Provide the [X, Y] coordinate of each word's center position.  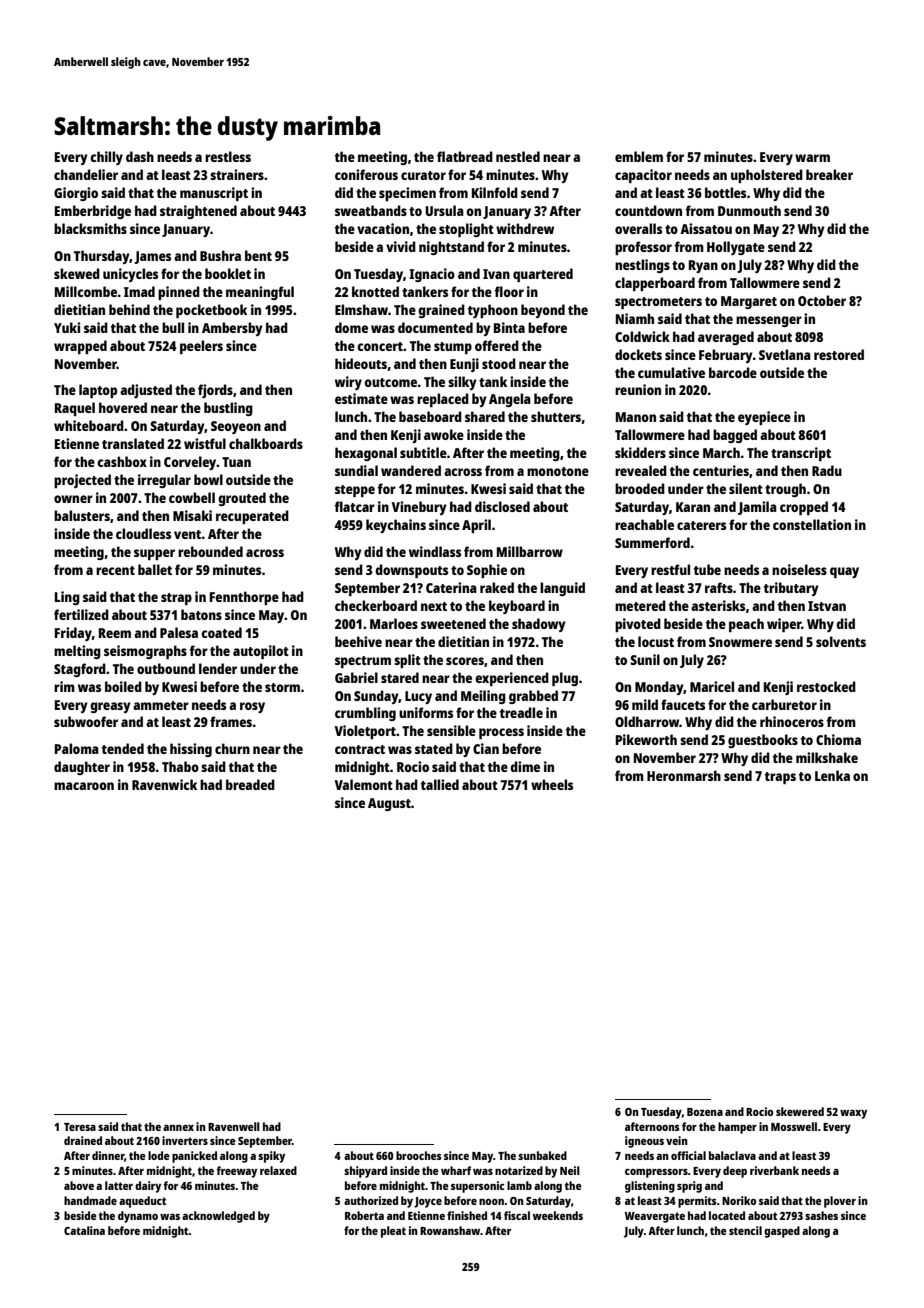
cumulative [671, 372]
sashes [821, 1215]
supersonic [477, 1187]
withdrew [525, 228]
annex [178, 1128]
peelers [201, 347]
